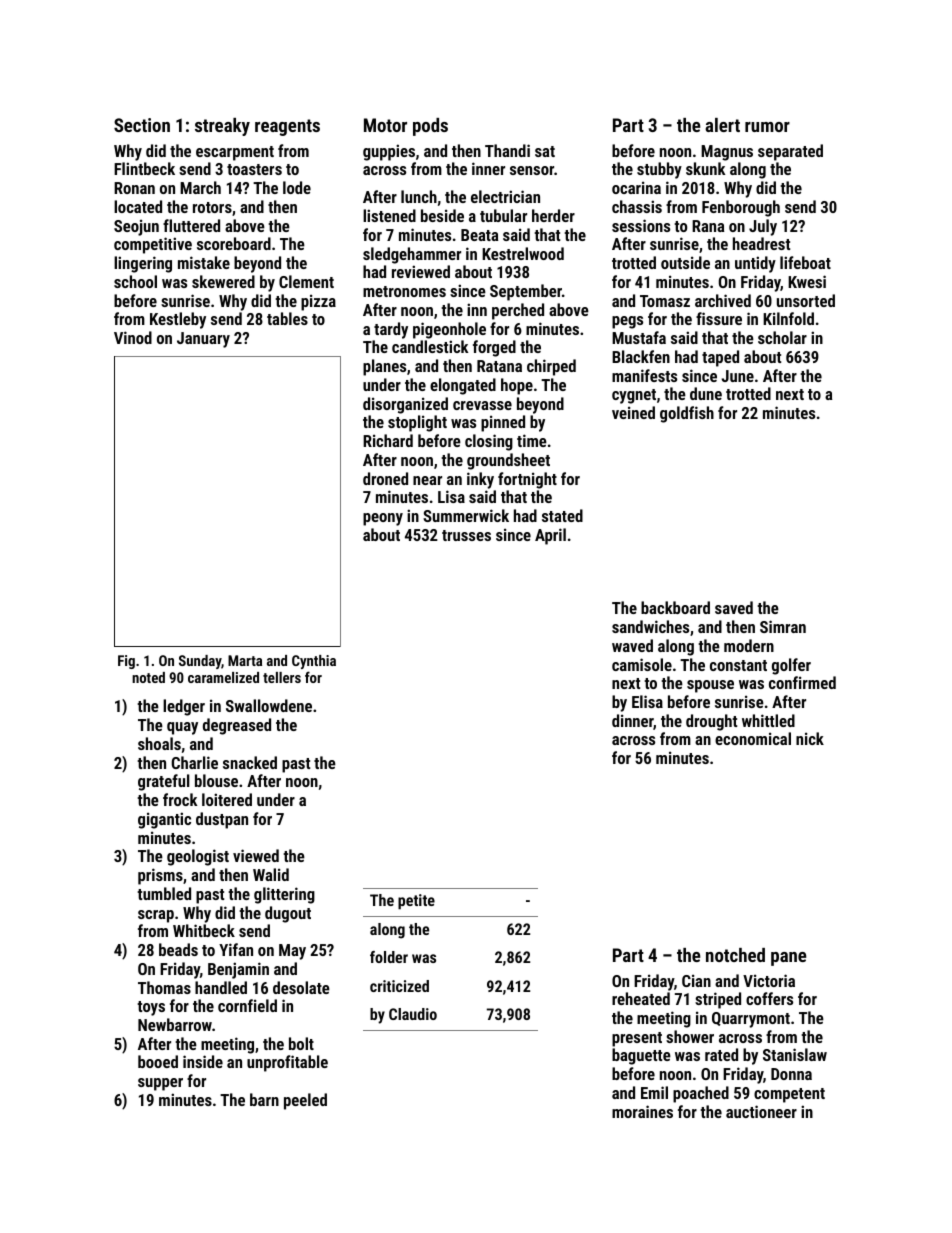 Image resolution: width=952 pixels, height=1233 pixels. What do you see at coordinates (385, 478) in the page?
I see `droned` at bounding box center [385, 478].
